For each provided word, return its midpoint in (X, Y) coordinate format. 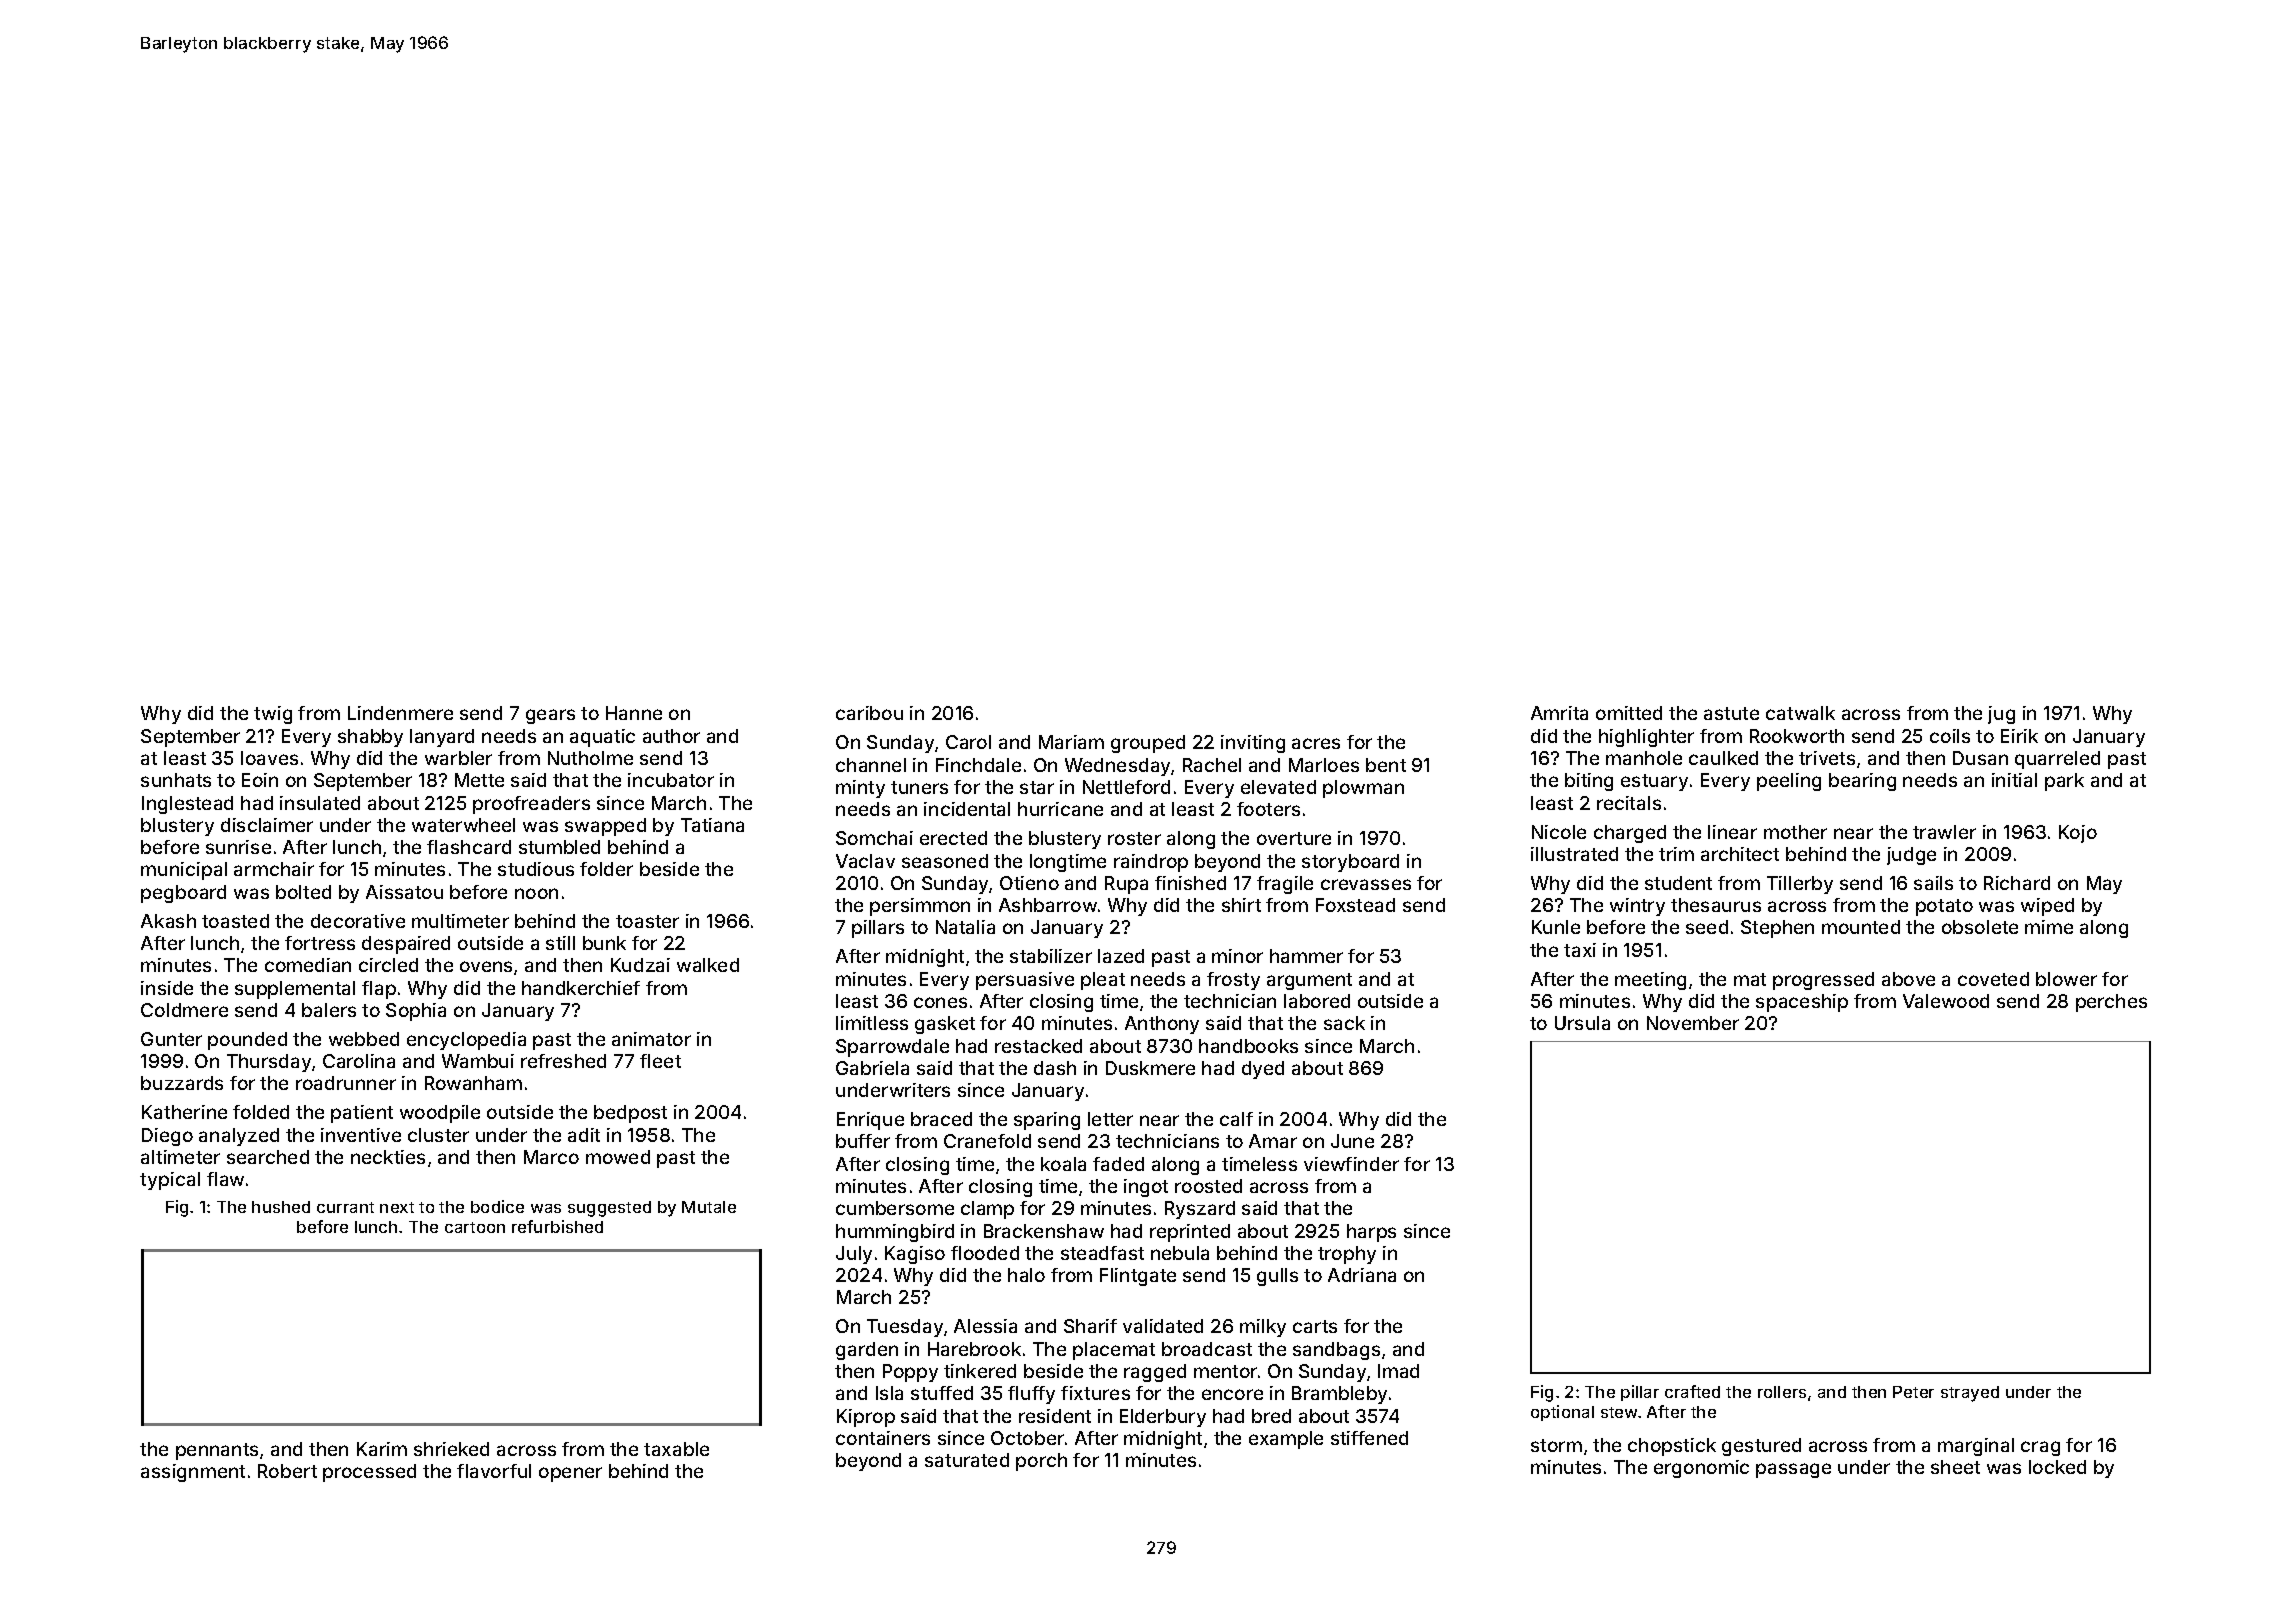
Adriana (1362, 1275)
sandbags (1336, 1351)
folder (606, 869)
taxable (676, 1449)
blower (2066, 979)
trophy (1347, 1255)
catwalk (1800, 713)
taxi (1580, 950)
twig (273, 715)
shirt (1241, 905)
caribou (869, 713)
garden (867, 1351)
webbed (364, 1039)
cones (940, 1002)
